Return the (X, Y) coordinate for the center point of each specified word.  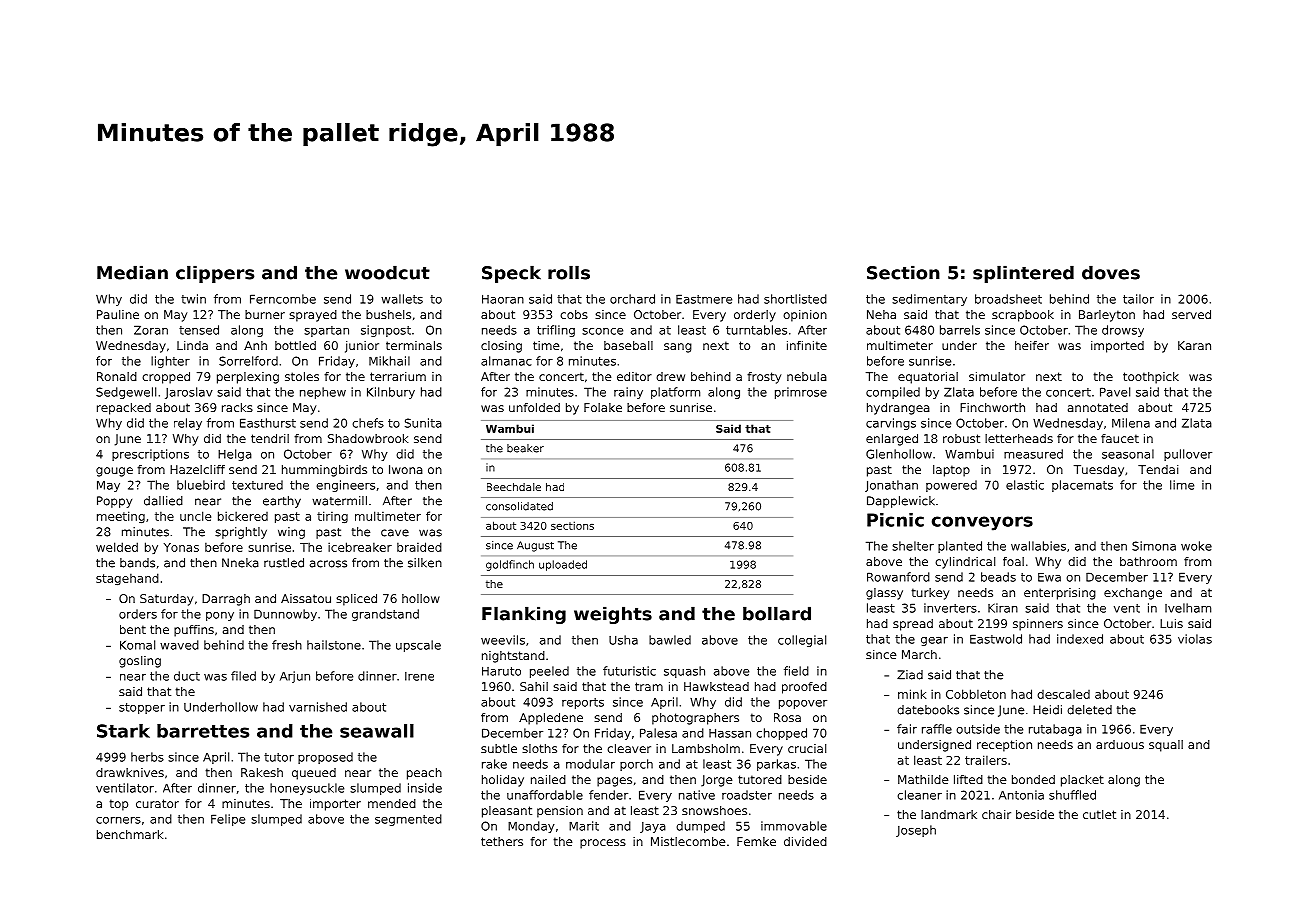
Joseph (916, 831)
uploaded (563, 565)
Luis (1171, 623)
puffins (194, 631)
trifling (556, 331)
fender (608, 795)
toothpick (1151, 378)
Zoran (151, 330)
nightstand (513, 657)
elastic (1025, 485)
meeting (121, 517)
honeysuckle (307, 789)
